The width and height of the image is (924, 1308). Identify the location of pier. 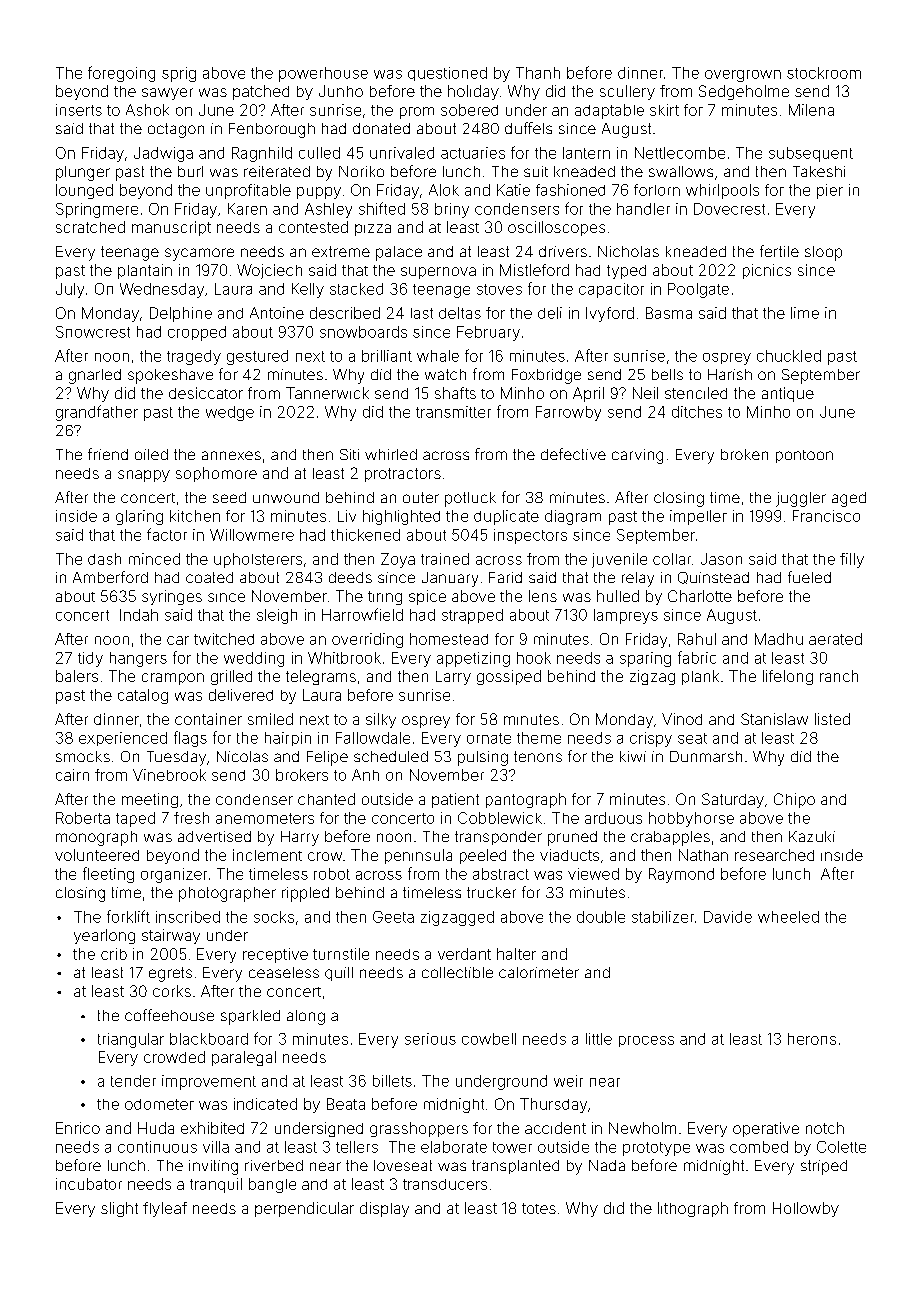
(830, 191).
